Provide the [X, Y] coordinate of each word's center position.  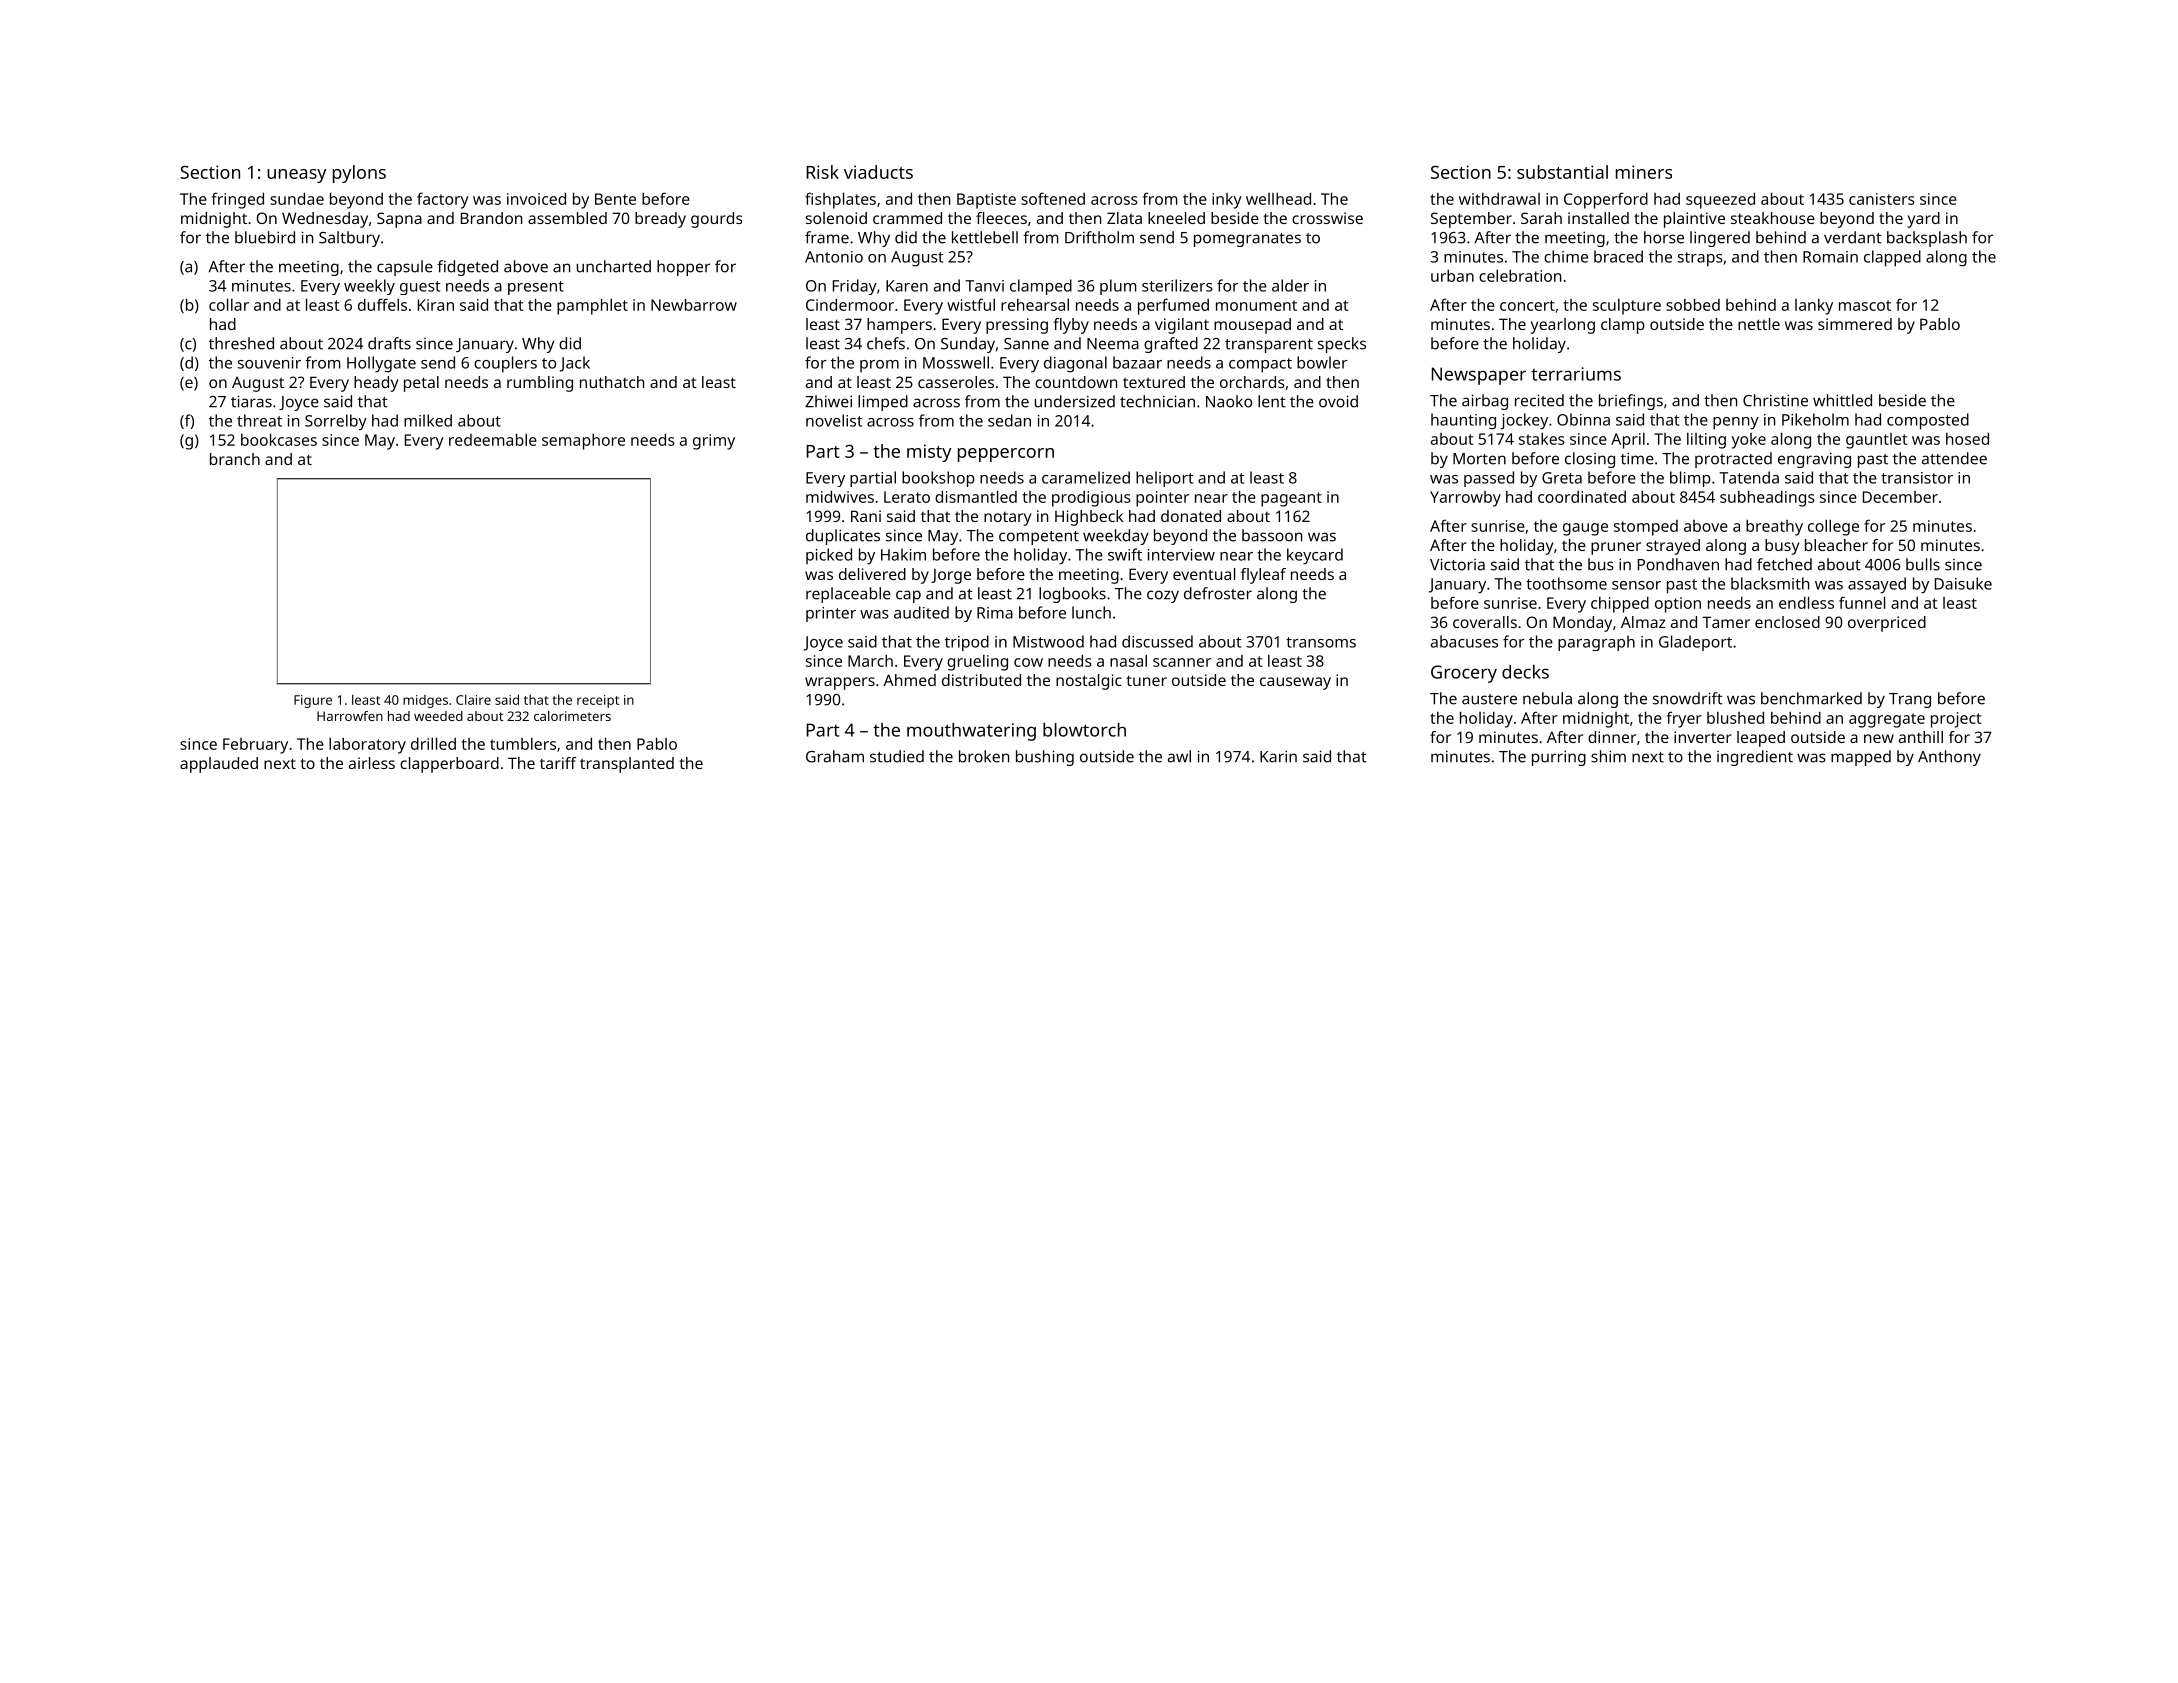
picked [829, 556]
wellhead [1278, 198]
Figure [313, 701]
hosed [1967, 438]
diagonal [1075, 364]
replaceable [848, 595]
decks [1525, 672]
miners [1644, 172]
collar [229, 304]
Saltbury [349, 239]
